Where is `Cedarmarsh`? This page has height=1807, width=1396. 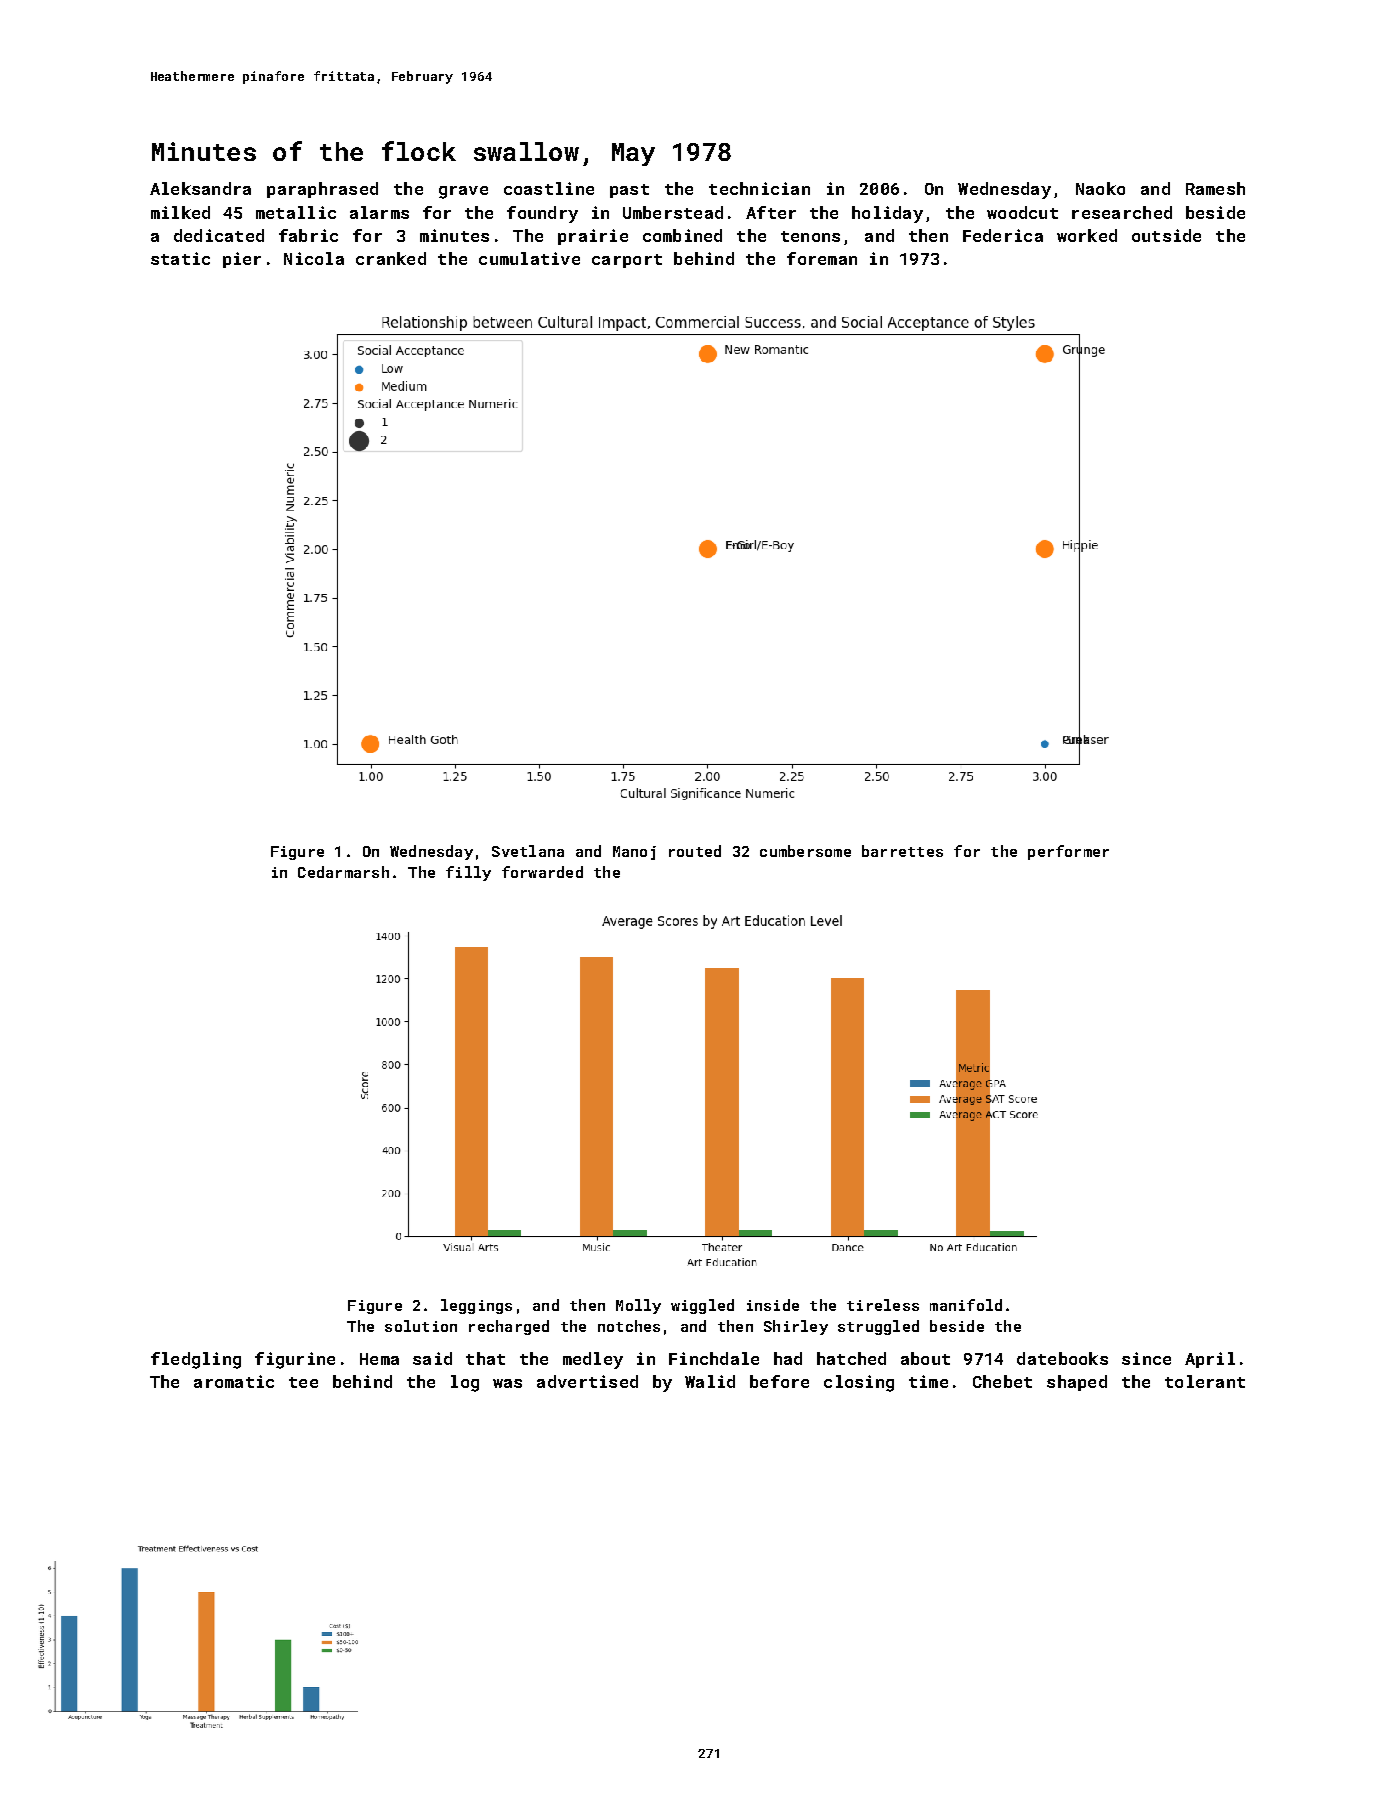
Cedarmarsh is located at coordinates (343, 872).
